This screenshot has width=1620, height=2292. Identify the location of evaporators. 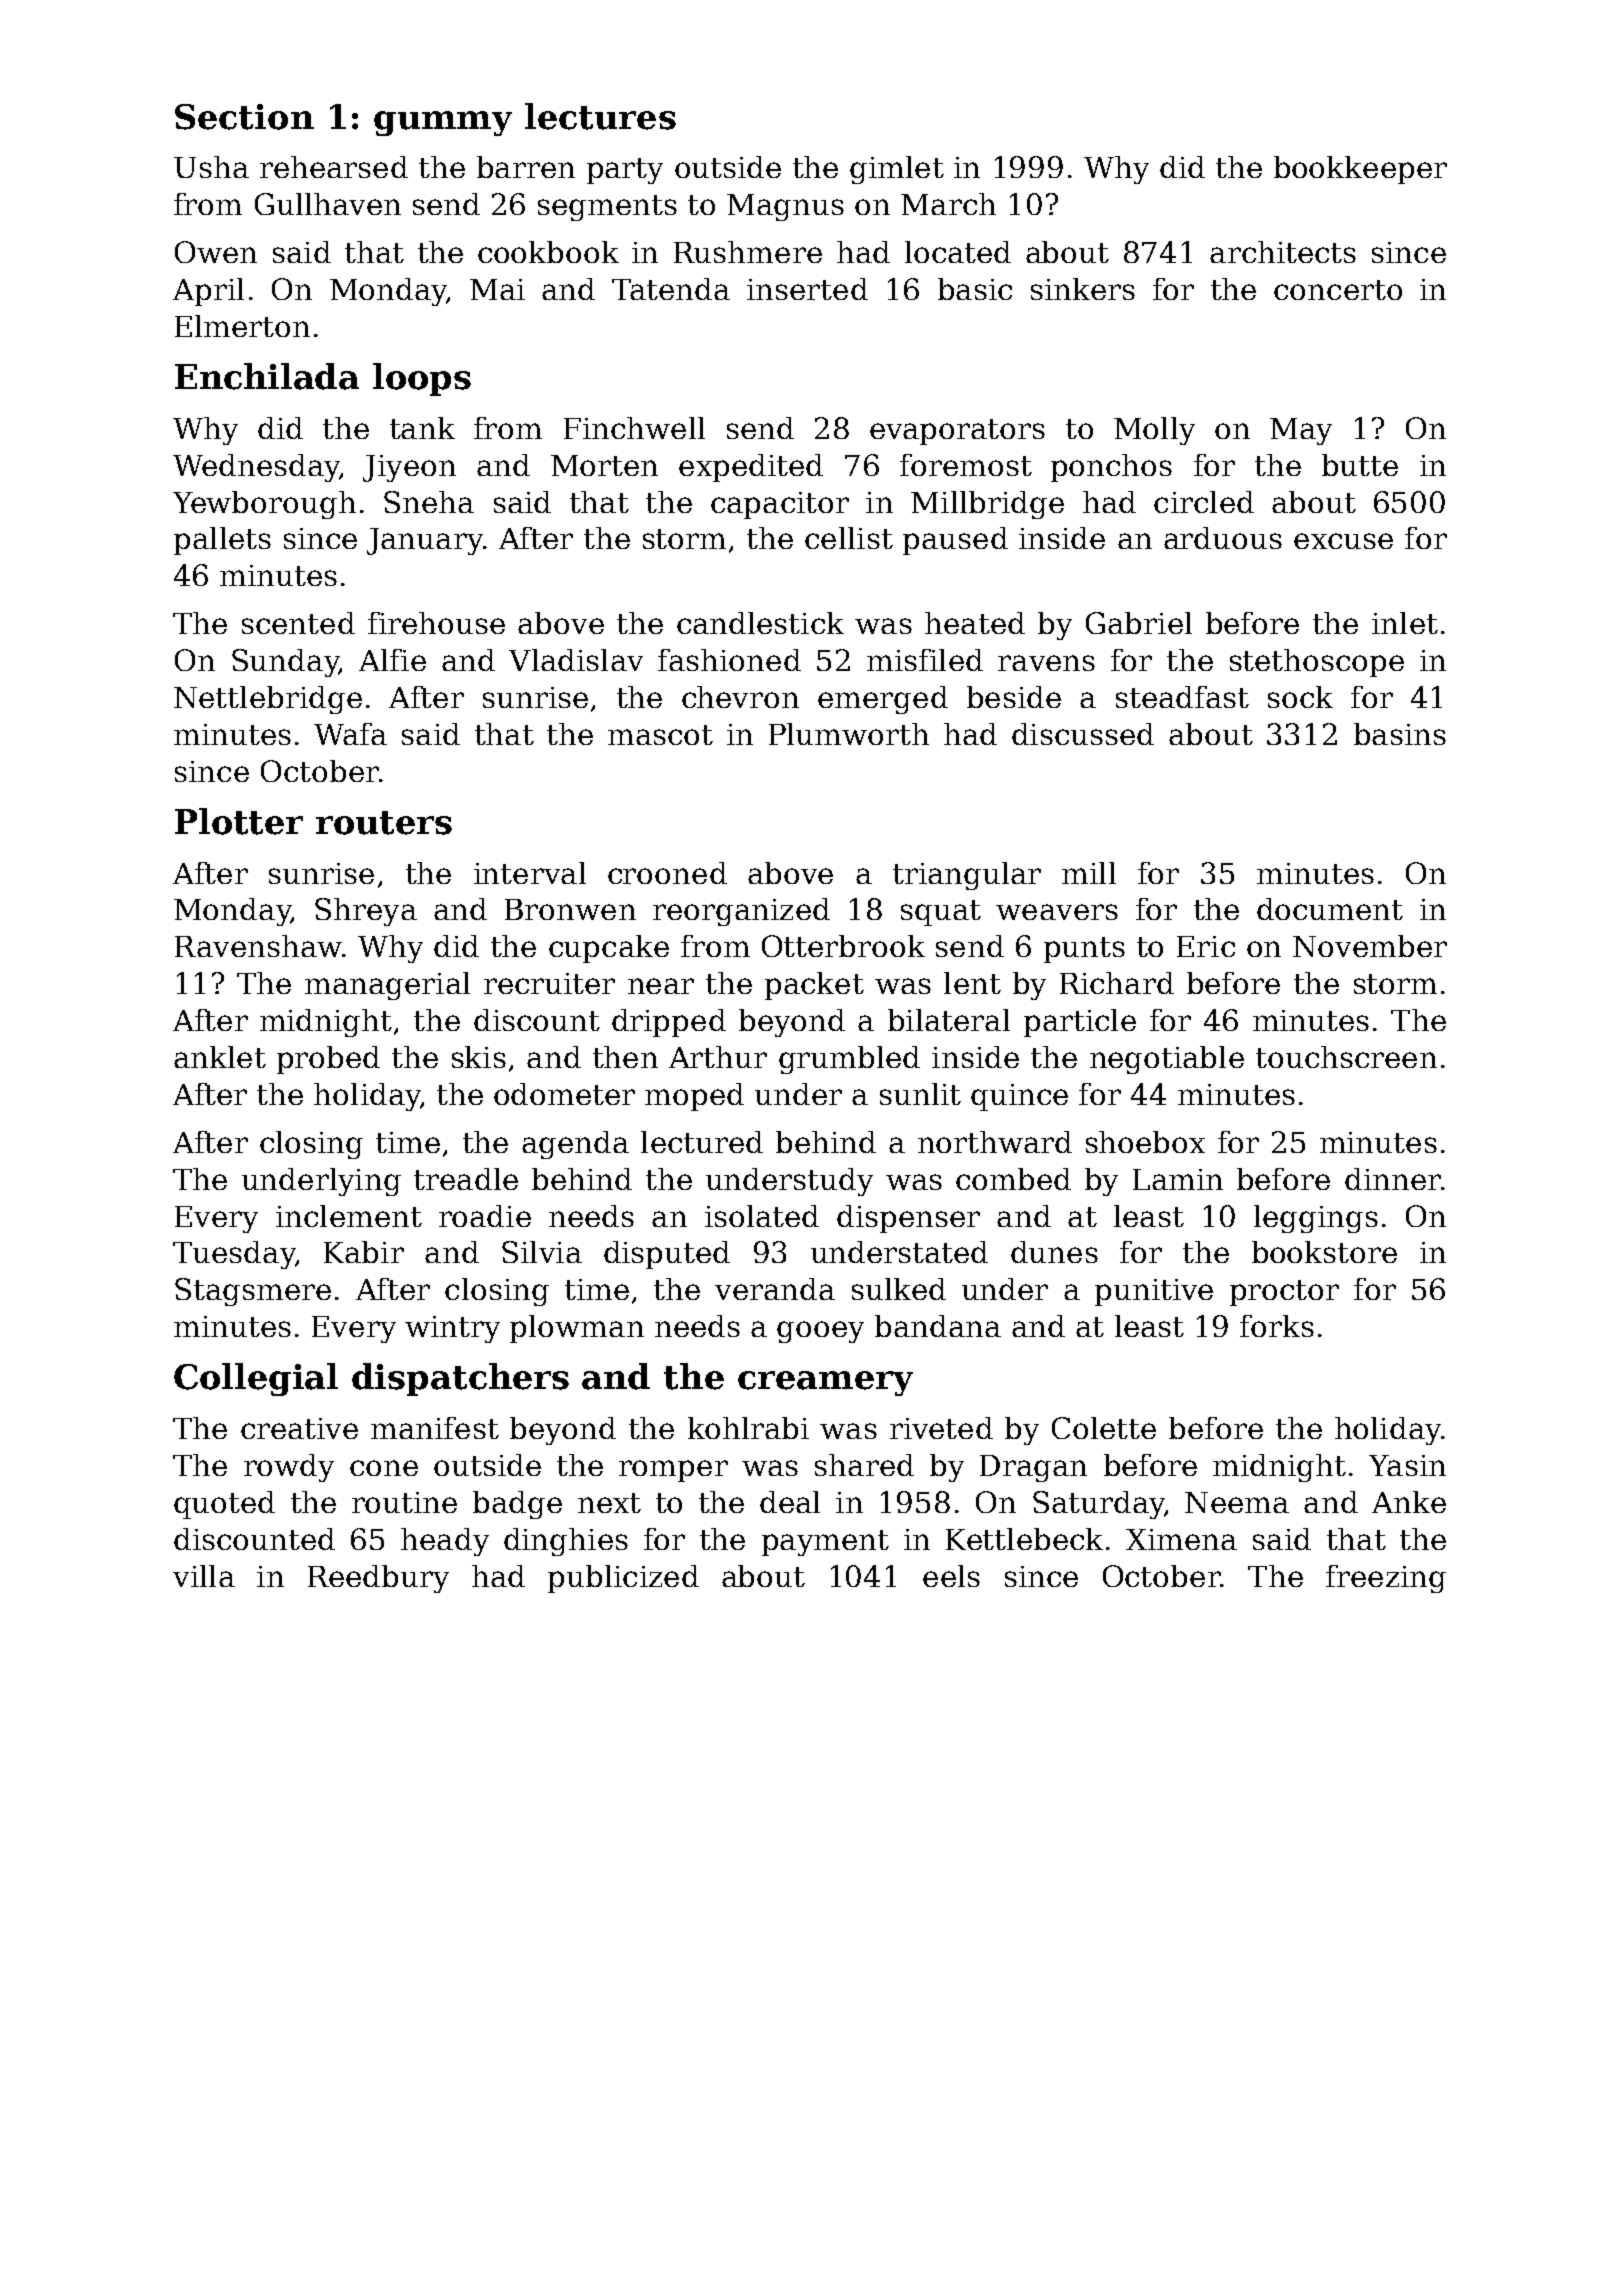
(957, 432).
